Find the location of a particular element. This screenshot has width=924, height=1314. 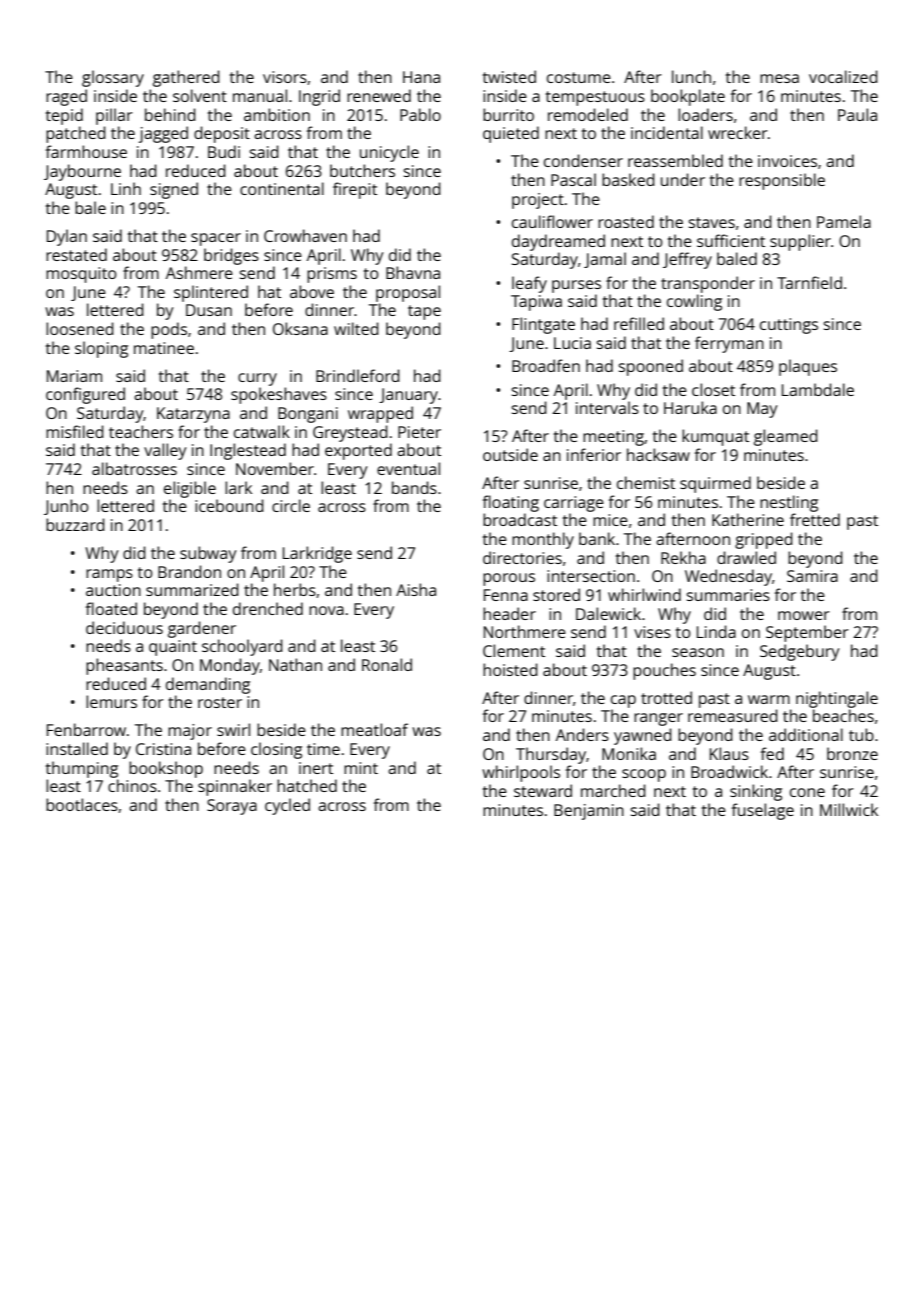

Aisha is located at coordinates (416, 589).
